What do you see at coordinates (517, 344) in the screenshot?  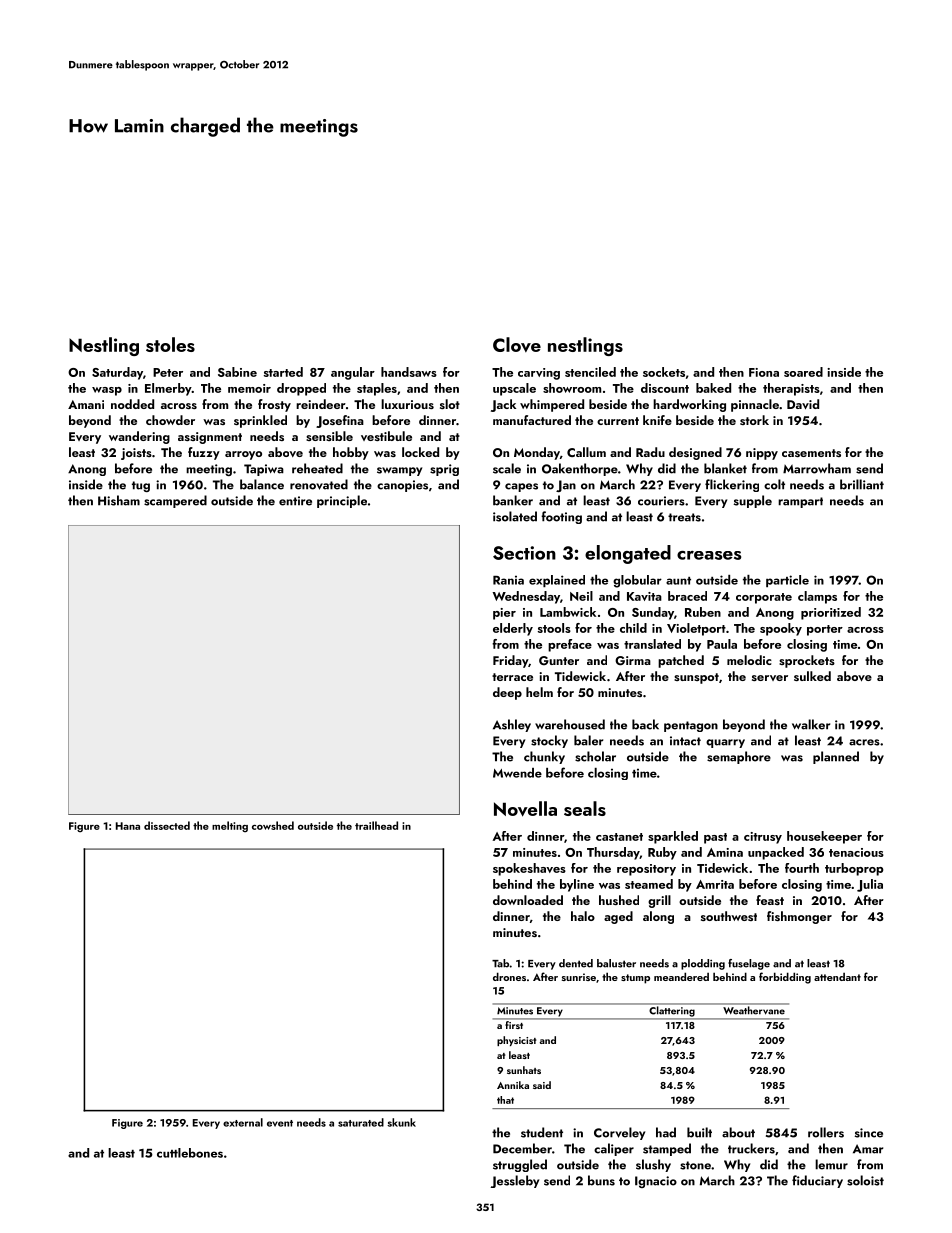 I see `Clove` at bounding box center [517, 344].
